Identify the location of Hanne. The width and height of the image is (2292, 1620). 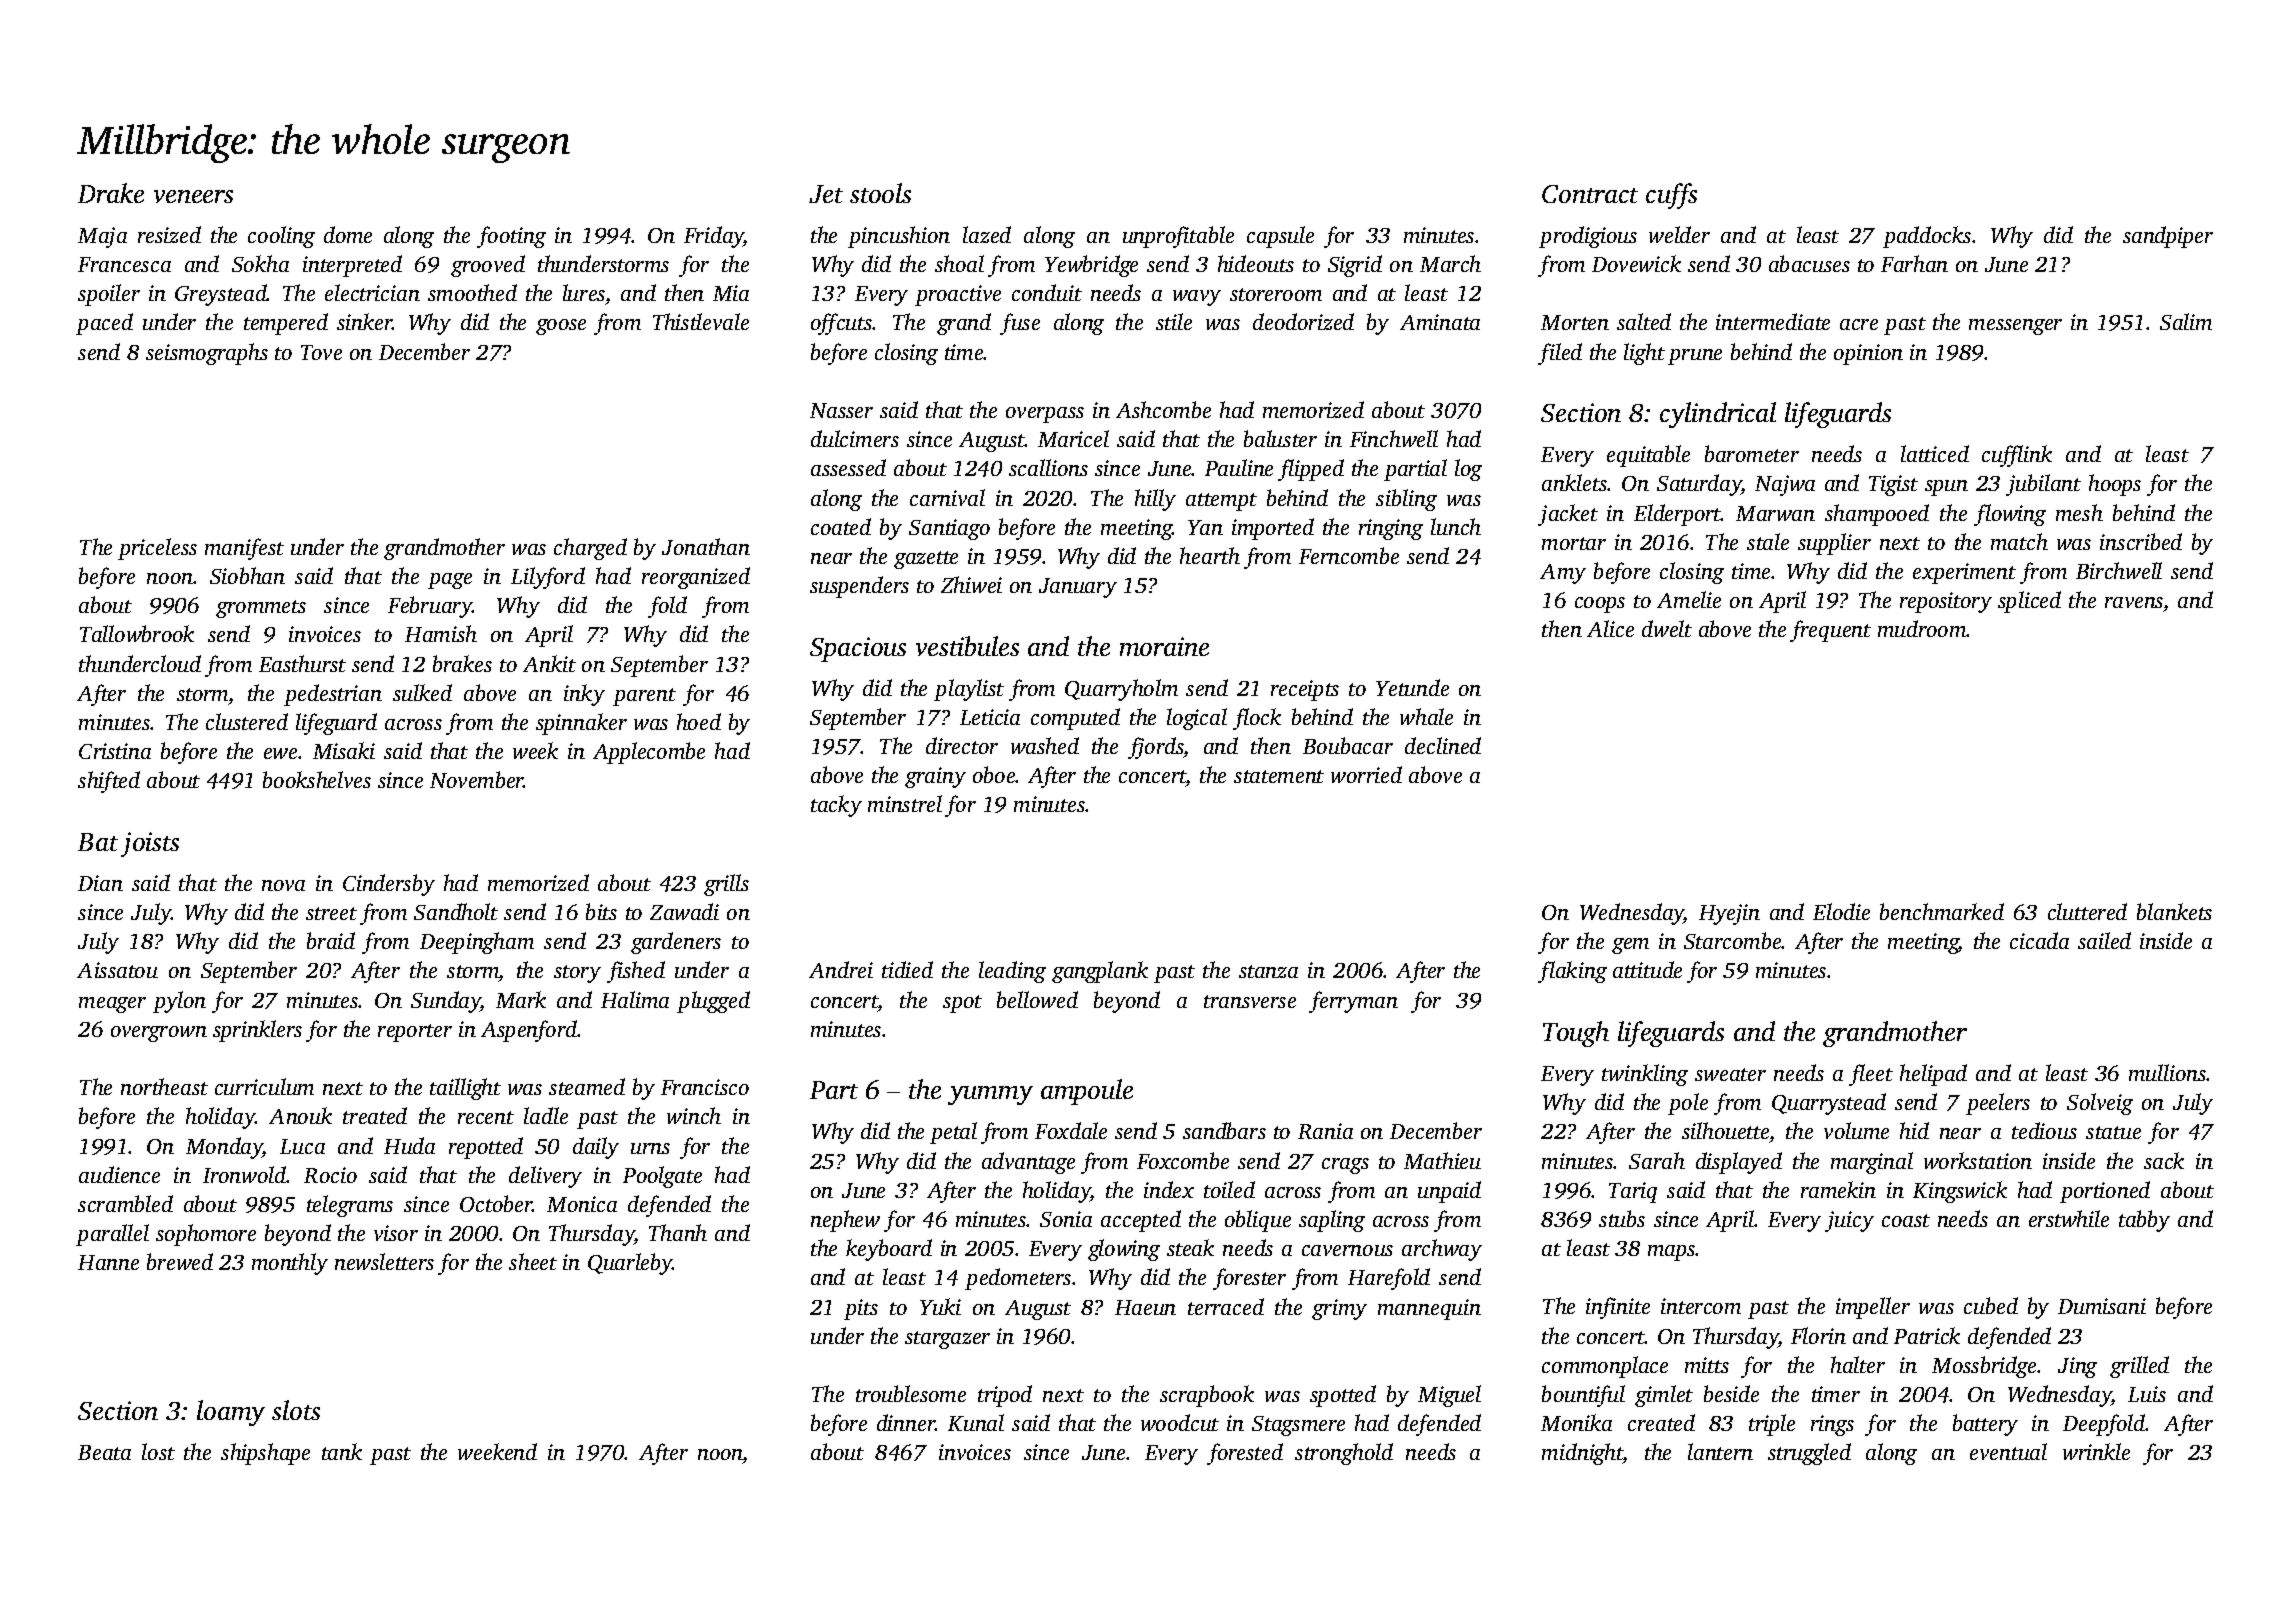
(108, 1262).
